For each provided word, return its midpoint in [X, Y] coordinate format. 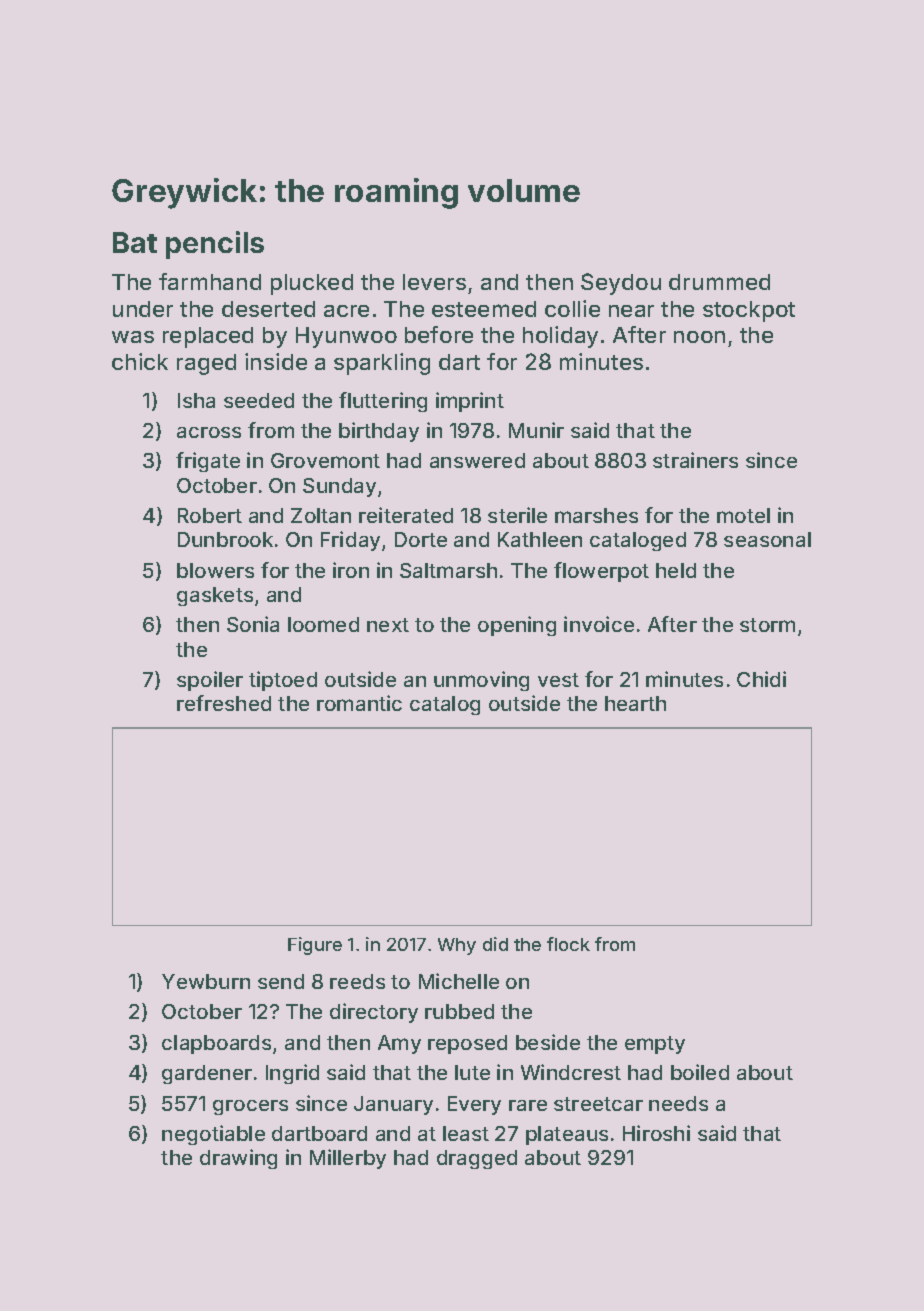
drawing [238, 1159]
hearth [635, 703]
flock [568, 944]
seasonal [767, 539]
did [495, 944]
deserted [268, 309]
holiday [560, 337]
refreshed [224, 703]
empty [655, 1045]
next [388, 625]
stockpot [749, 311]
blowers [215, 570]
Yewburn [206, 981]
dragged [477, 1159]
